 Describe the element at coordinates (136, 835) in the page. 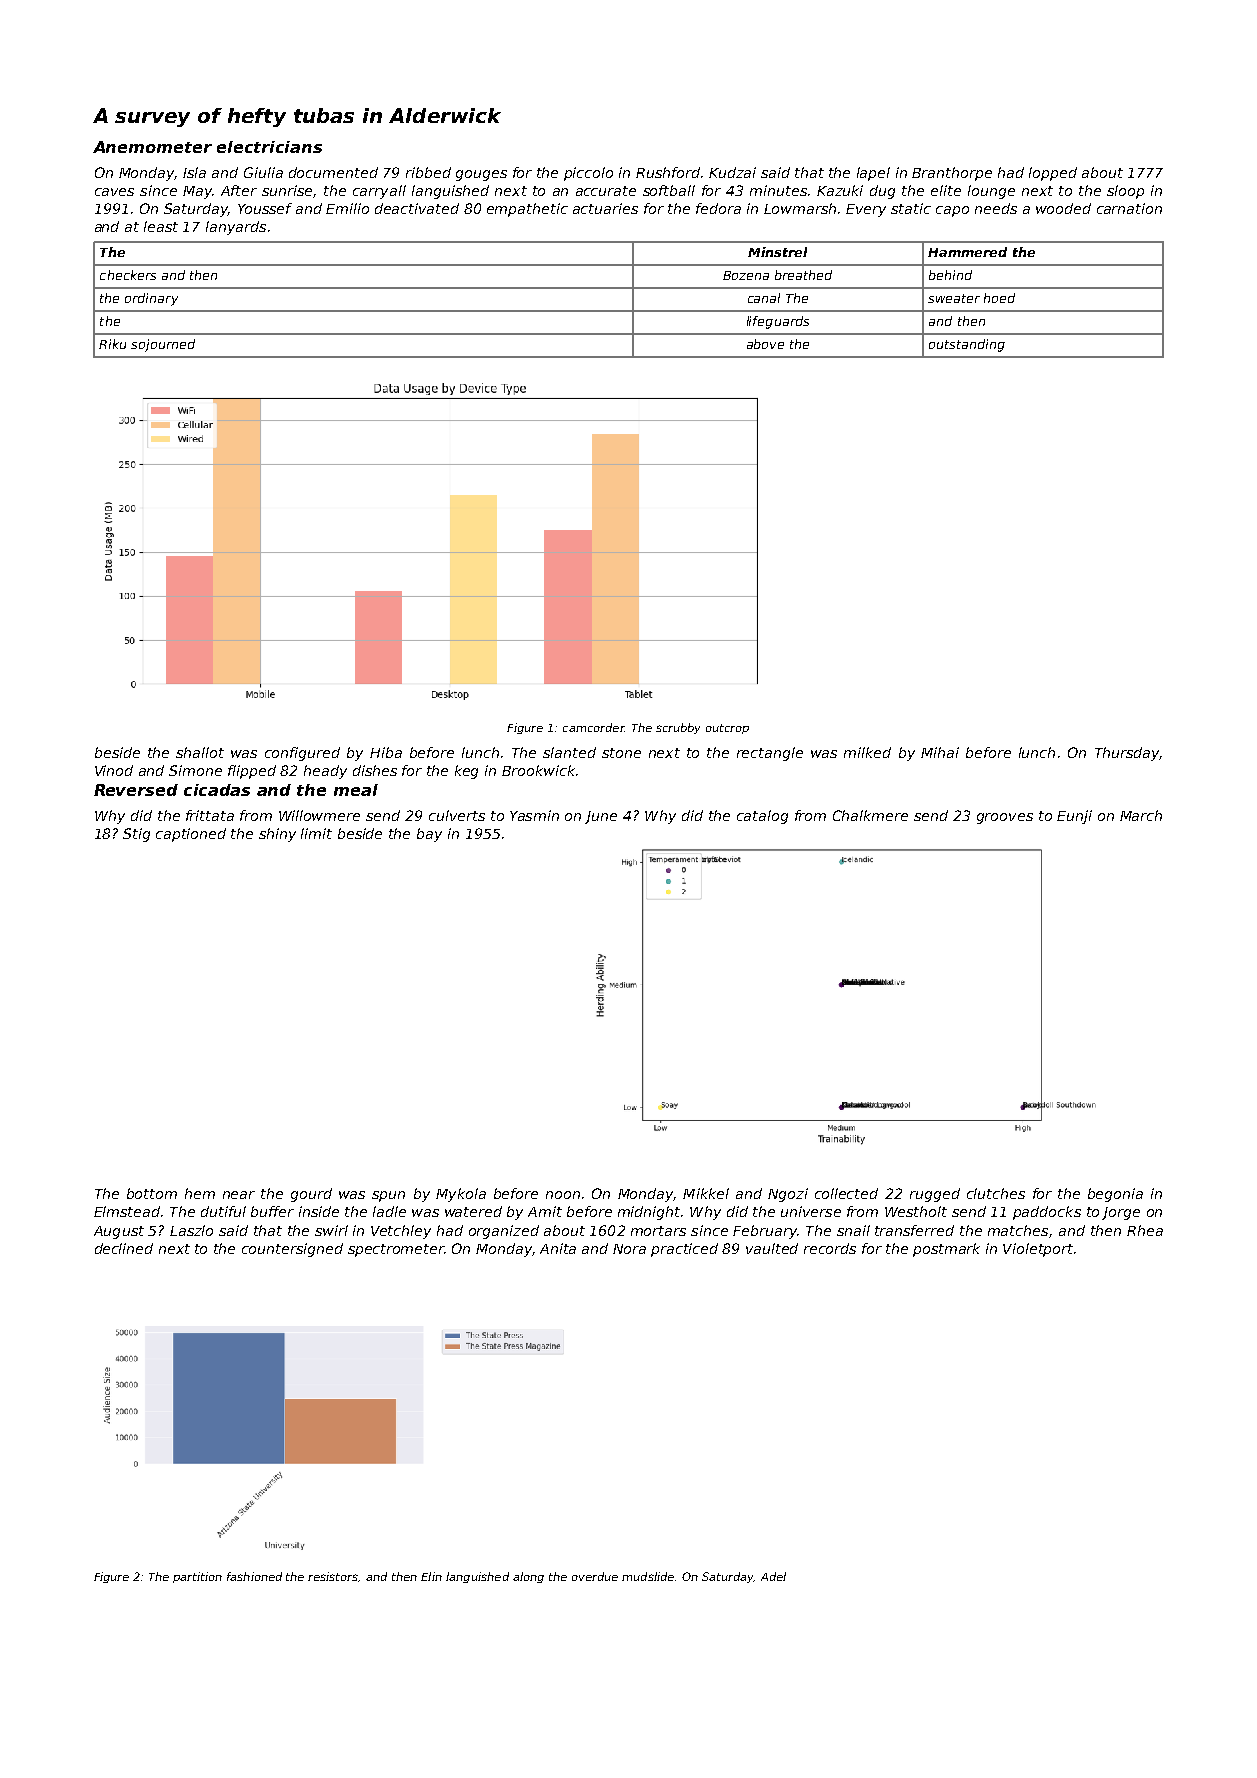

I see `Stig` at that location.
